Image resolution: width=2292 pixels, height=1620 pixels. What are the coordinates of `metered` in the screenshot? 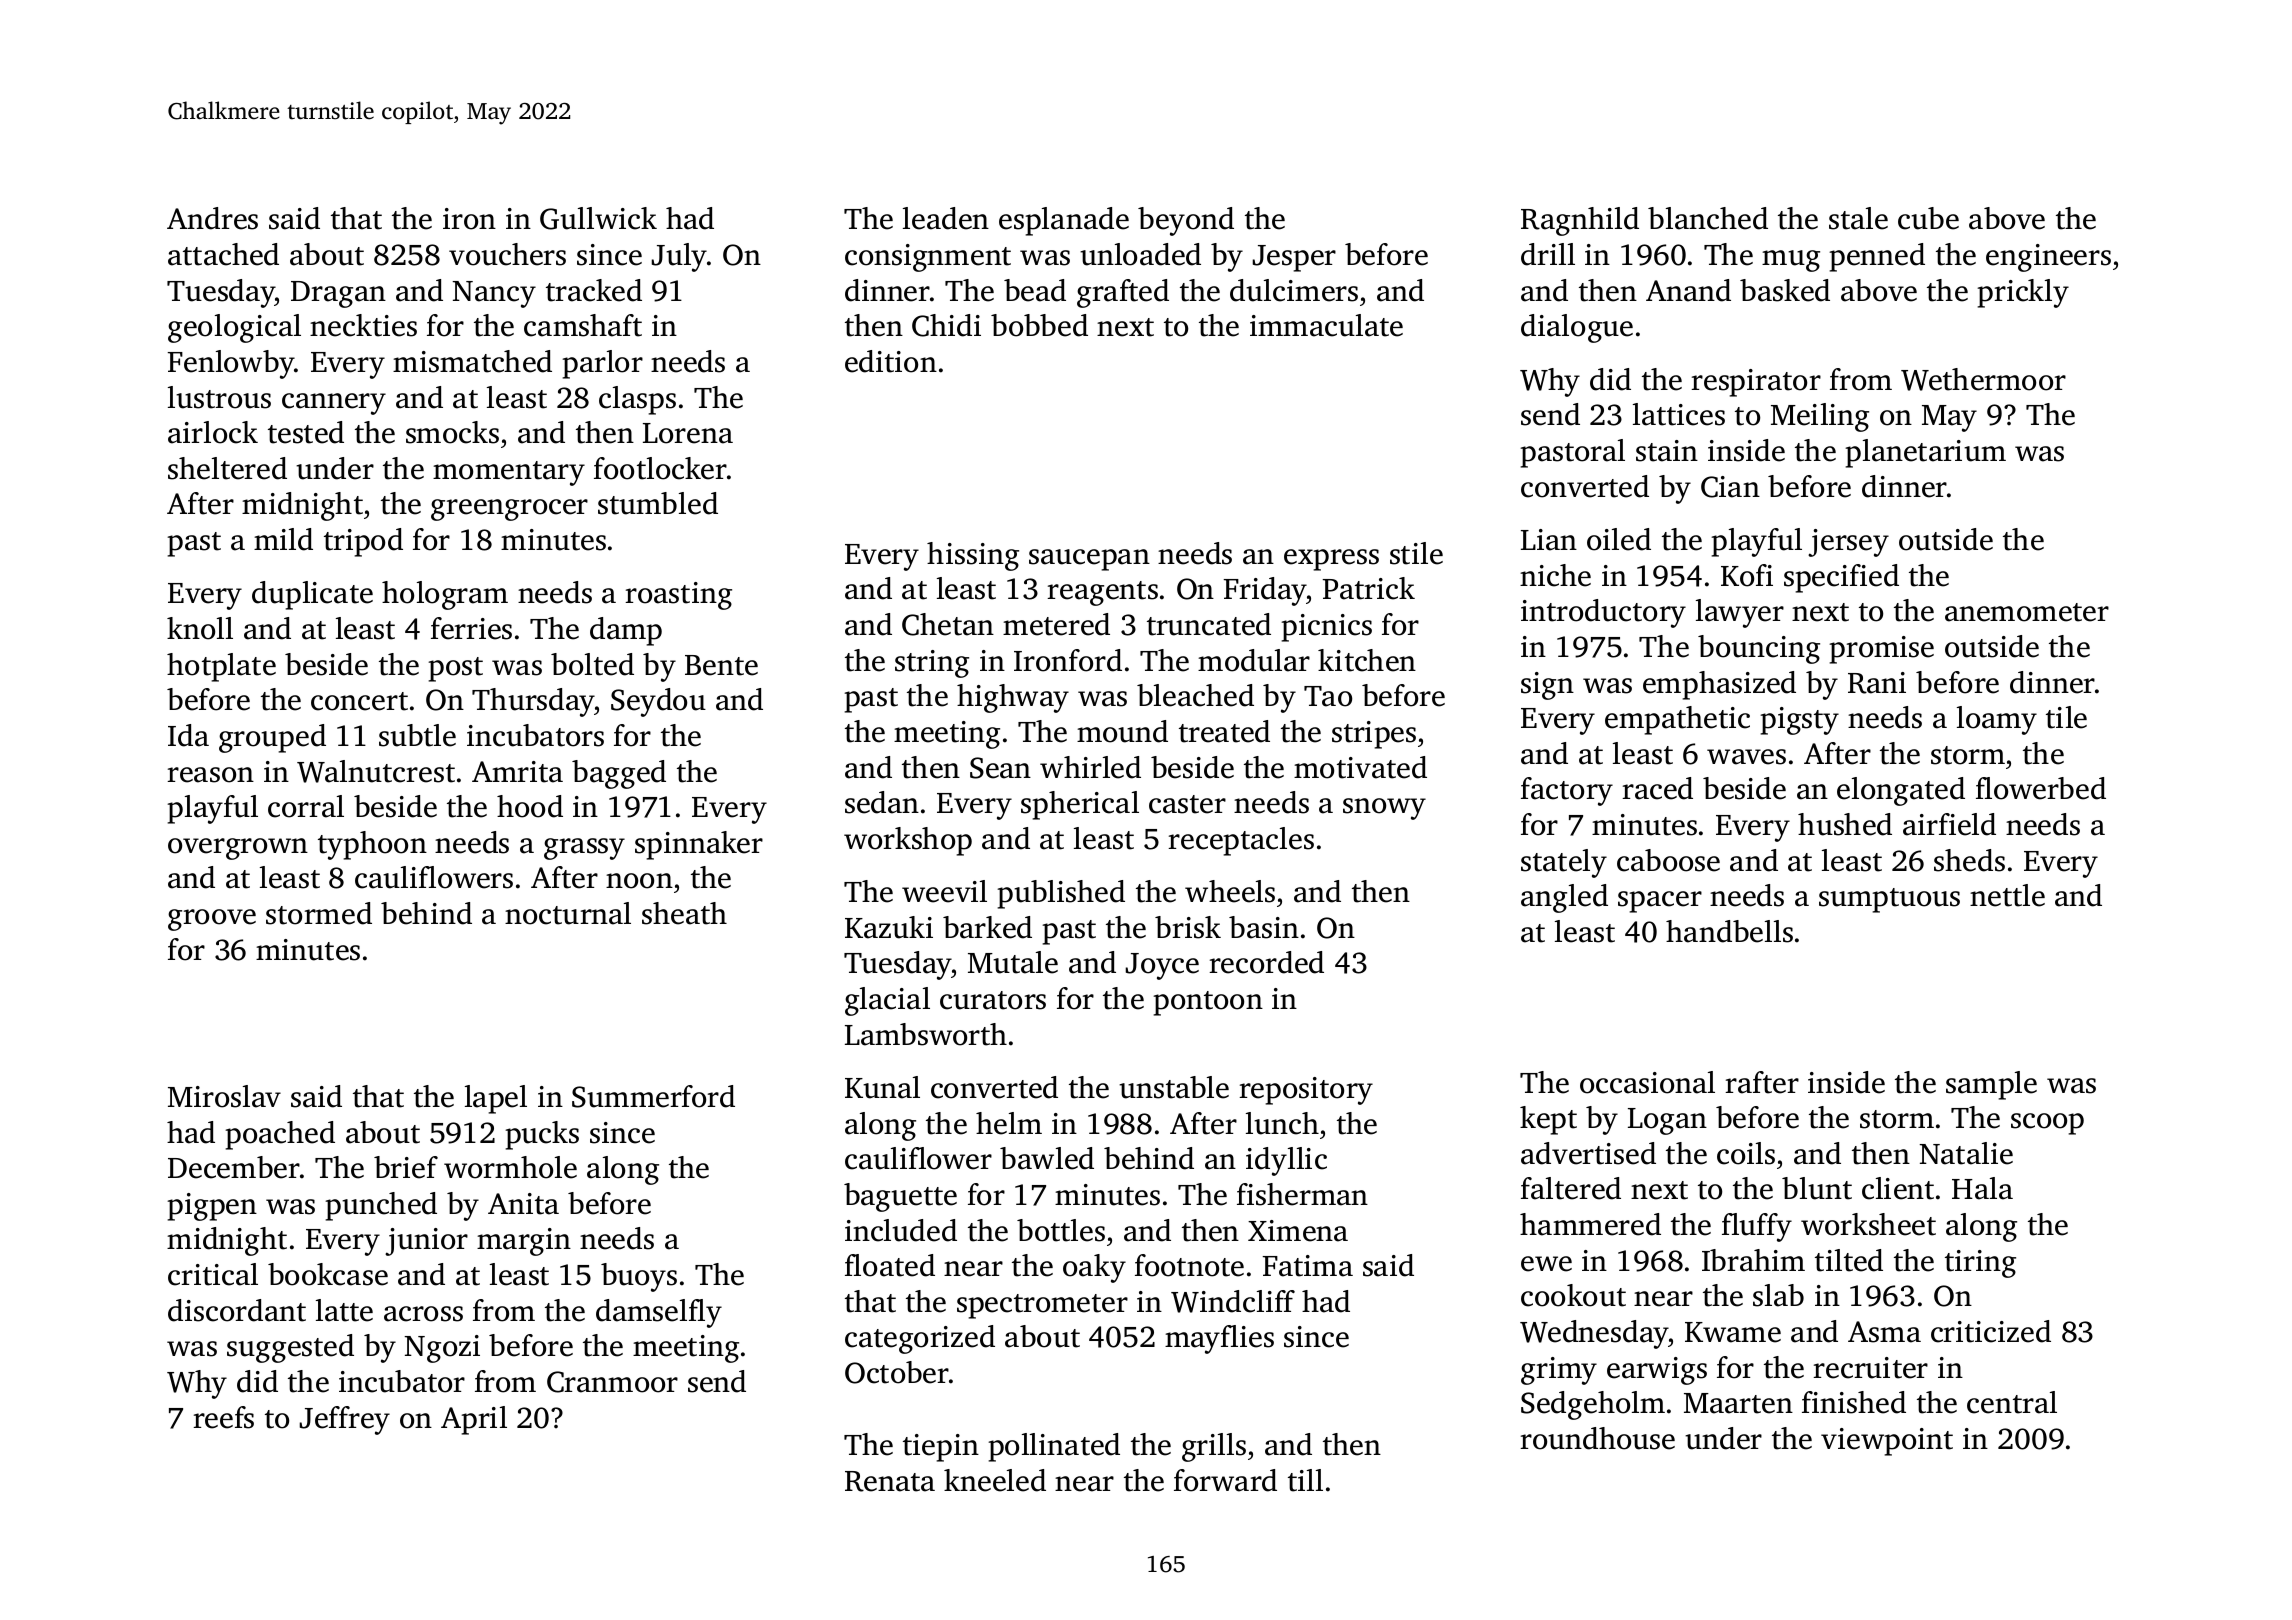 It's located at (1056, 624).
